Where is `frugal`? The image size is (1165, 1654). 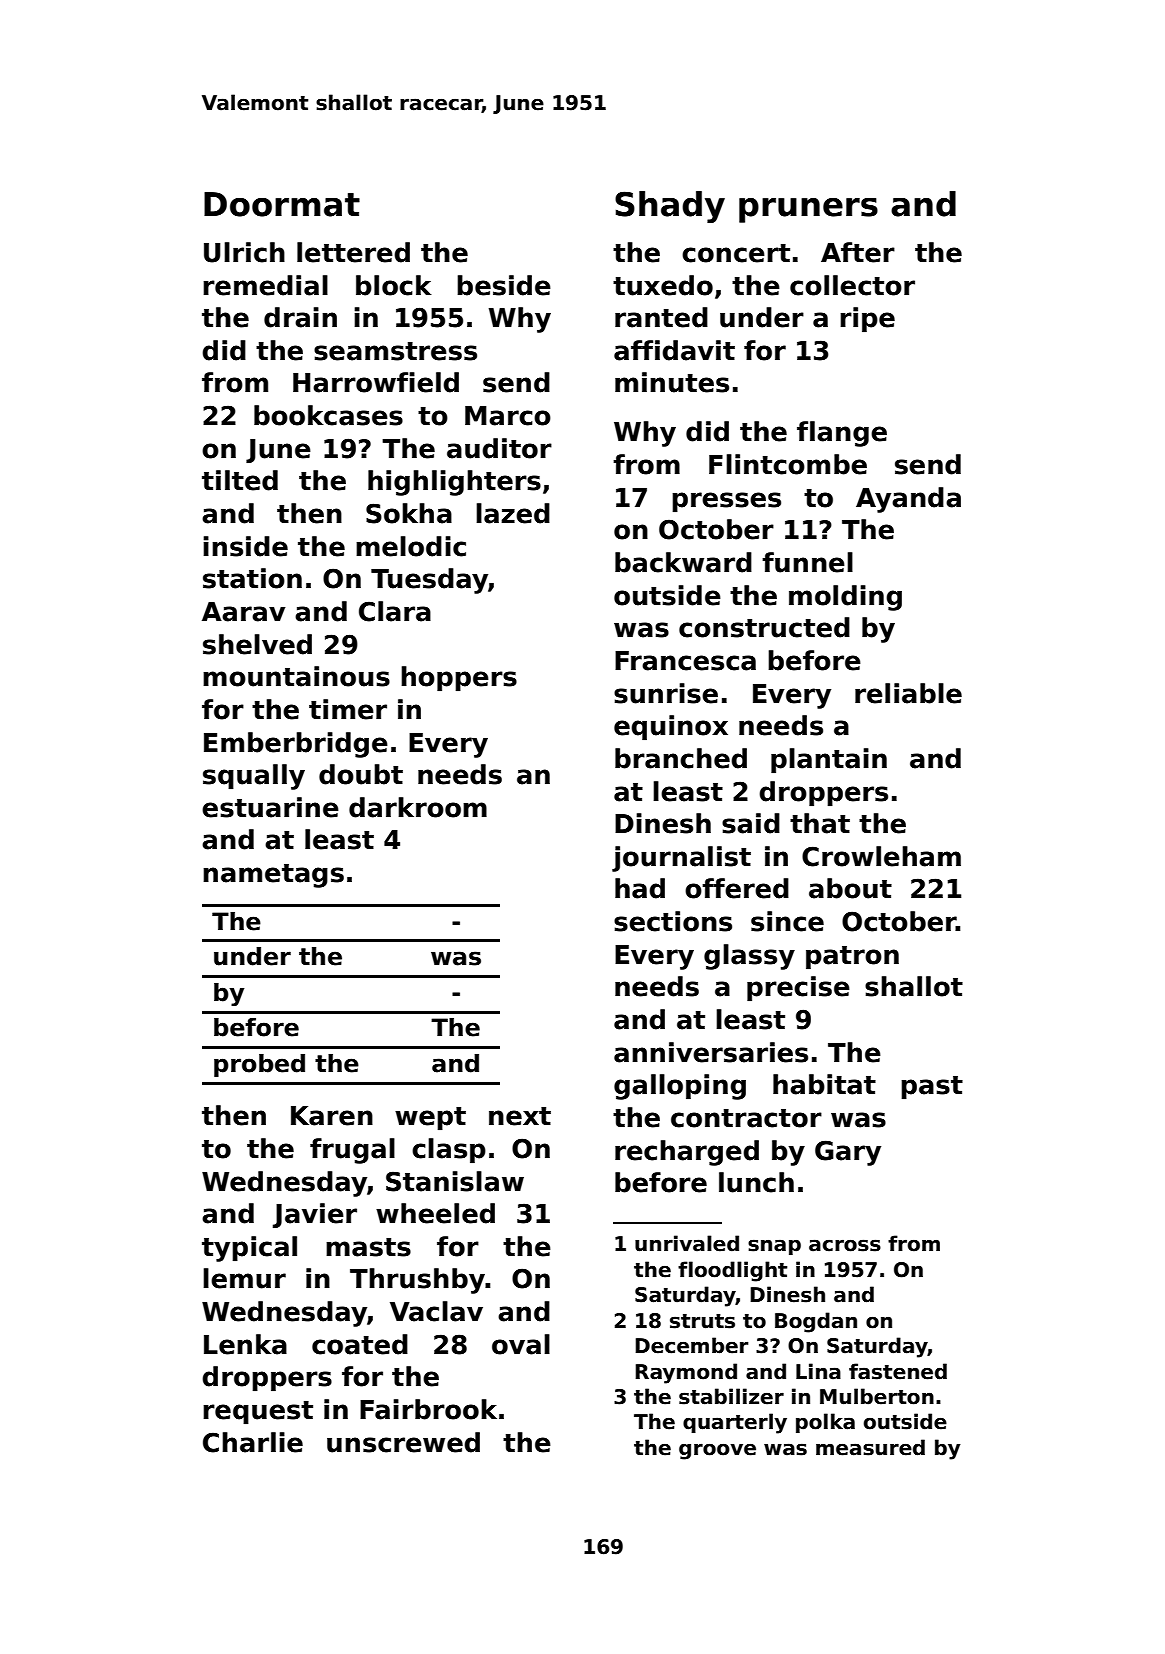
frugal is located at coordinates (352, 1151).
